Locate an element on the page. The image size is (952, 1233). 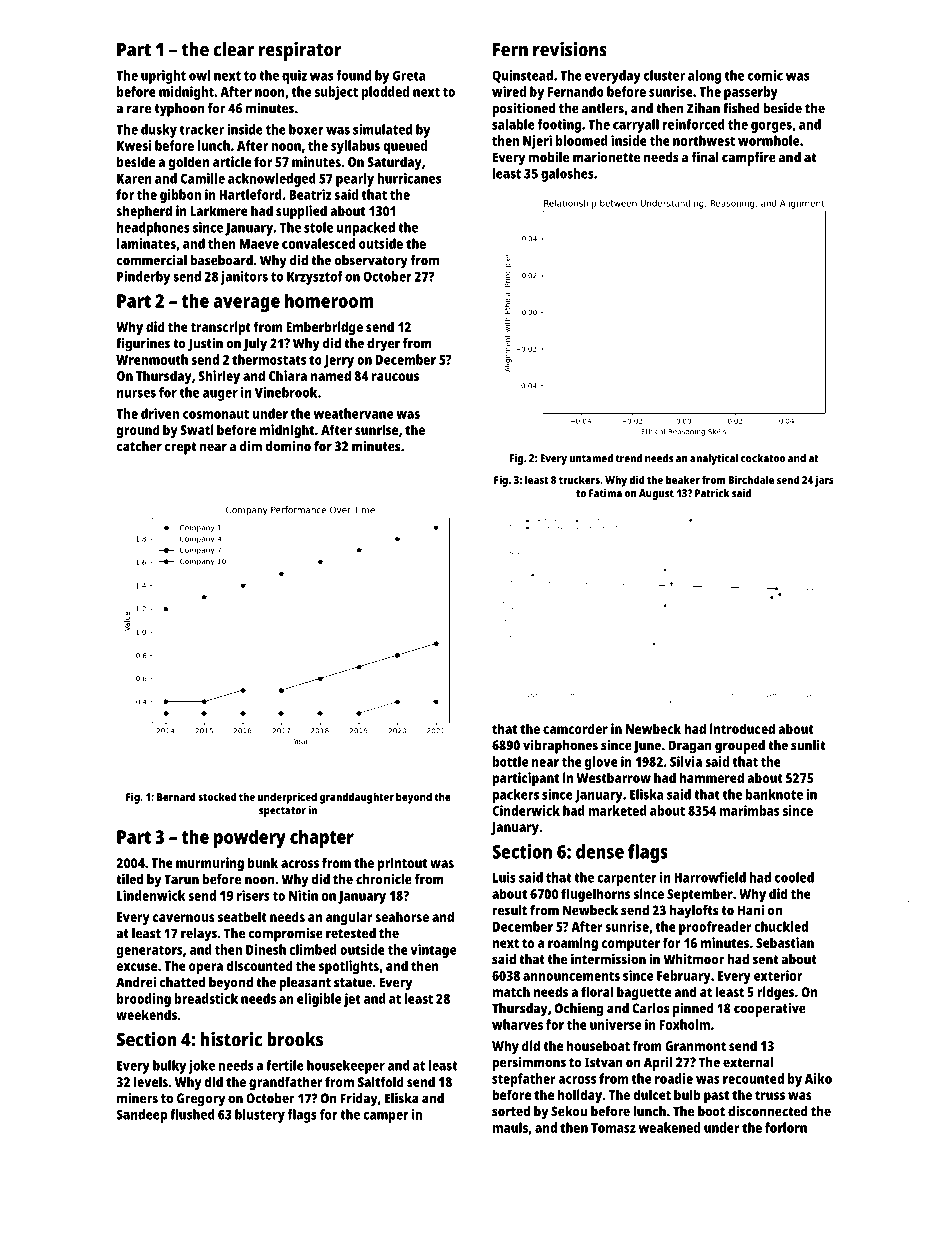
Greta is located at coordinates (409, 75).
